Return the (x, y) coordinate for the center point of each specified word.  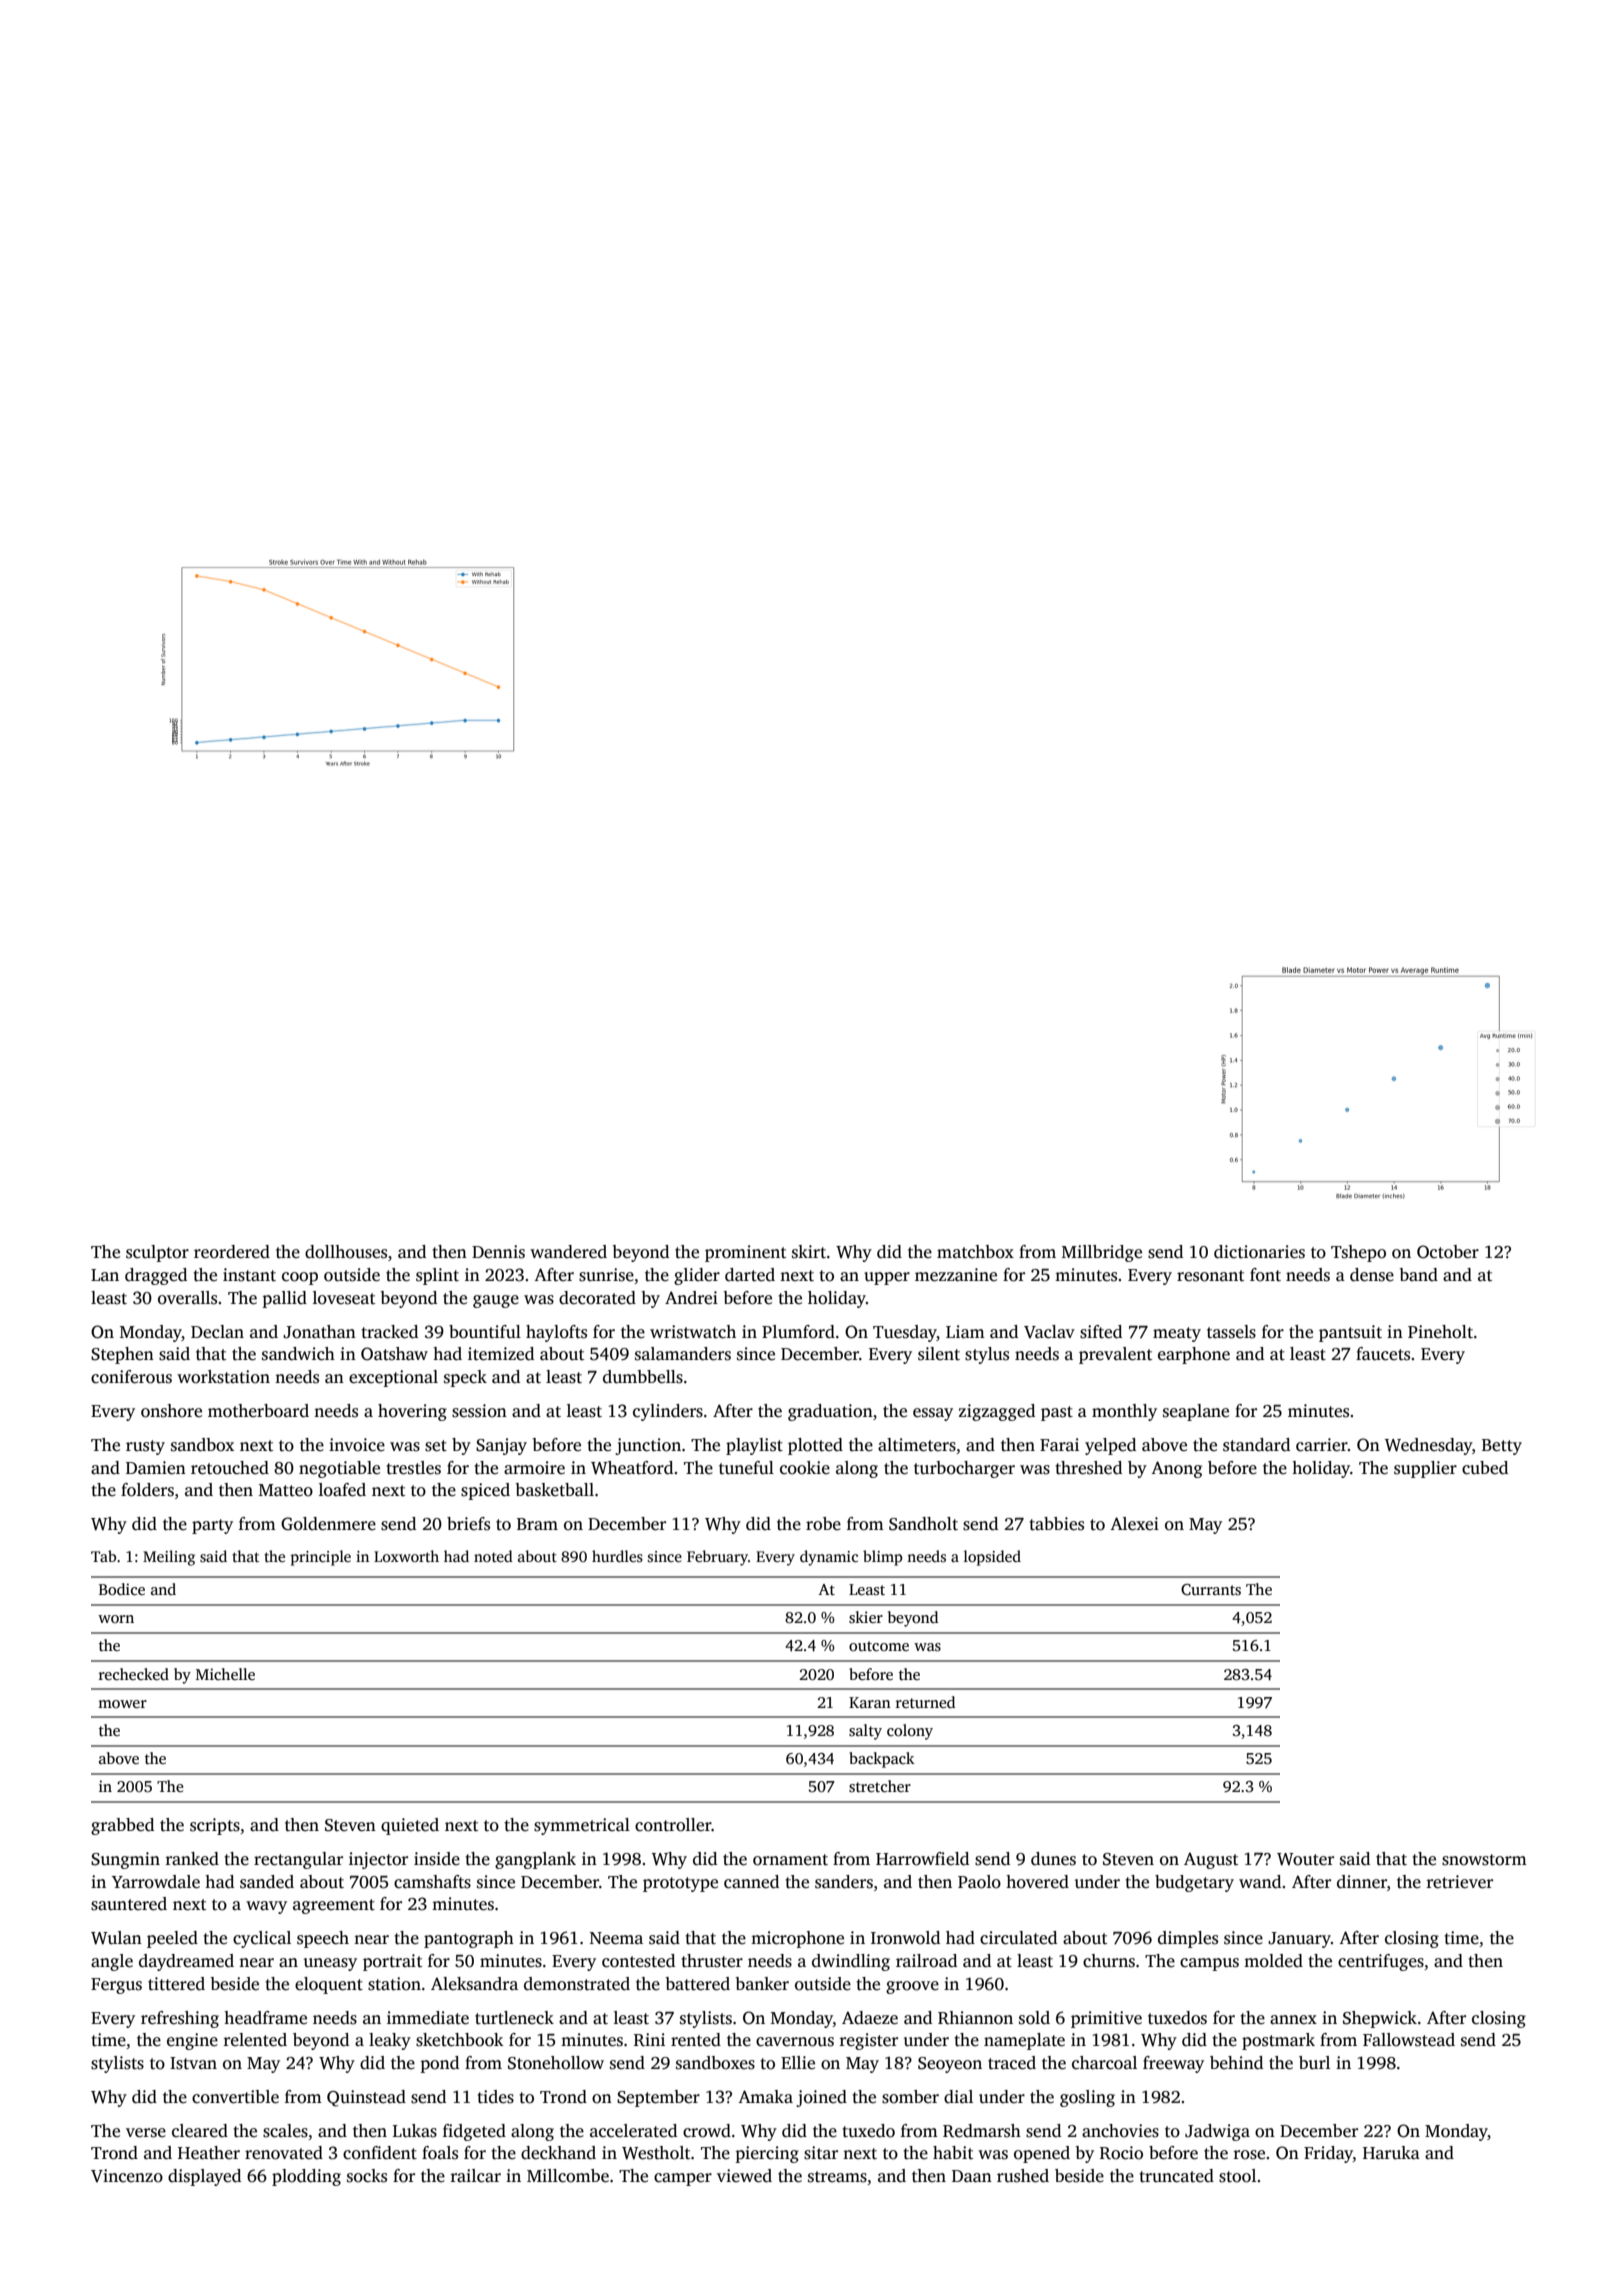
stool (1237, 2176)
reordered (232, 1252)
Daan (972, 2176)
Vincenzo (127, 2176)
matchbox (975, 1252)
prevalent (1115, 1355)
